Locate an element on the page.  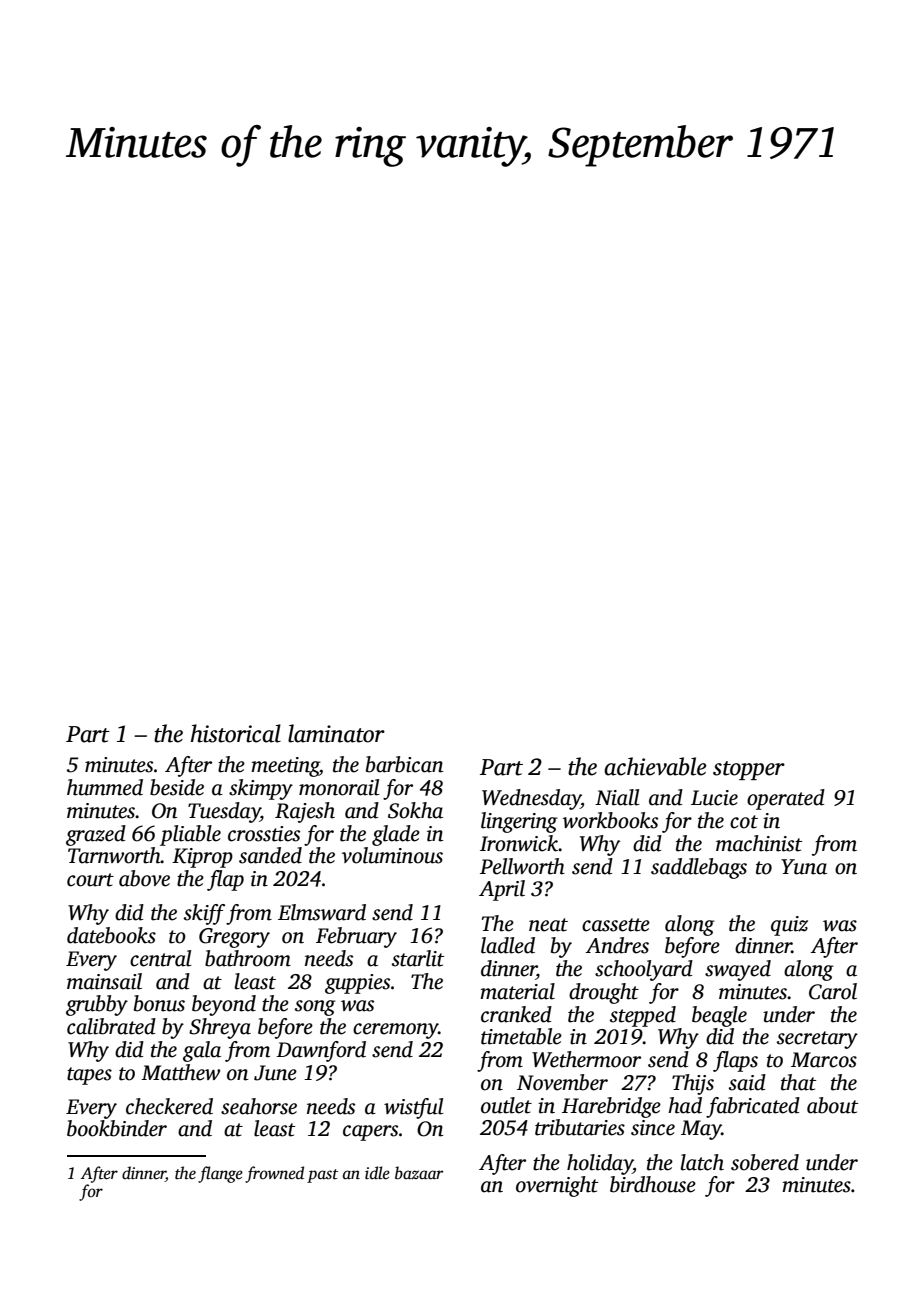
beagle is located at coordinates (719, 1016).
